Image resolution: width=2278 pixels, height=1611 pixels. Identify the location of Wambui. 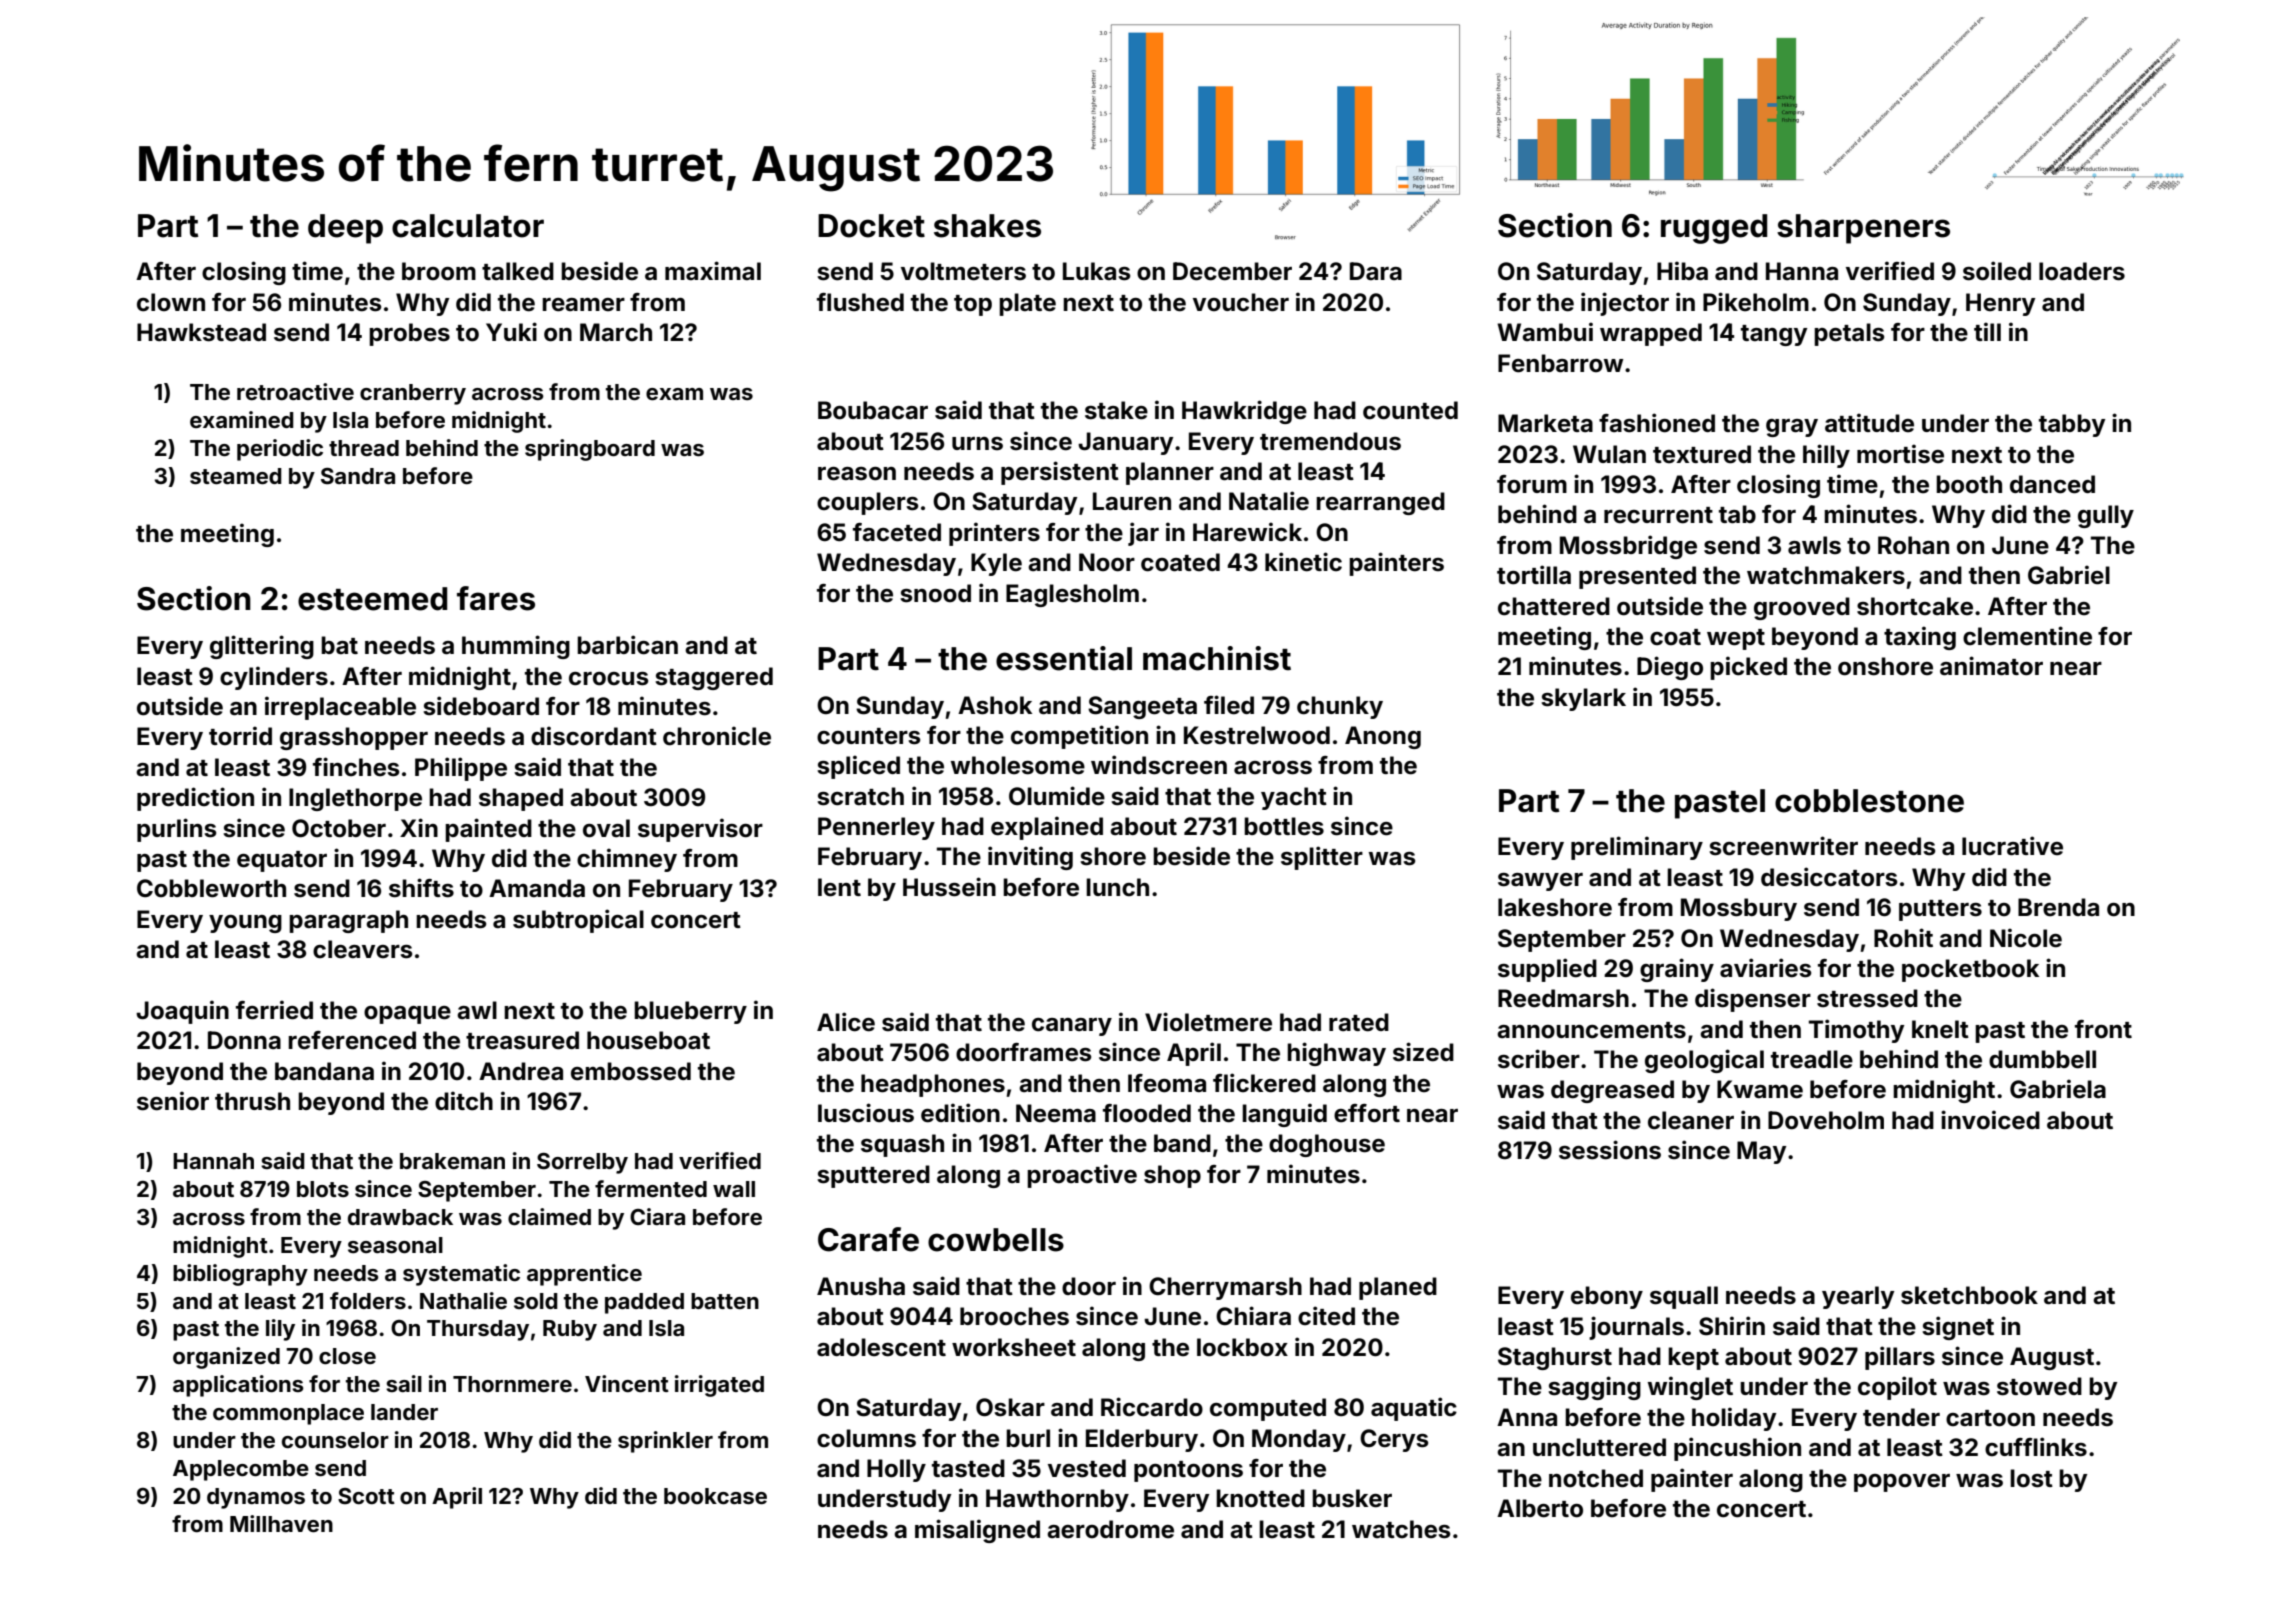
(1545, 331).
